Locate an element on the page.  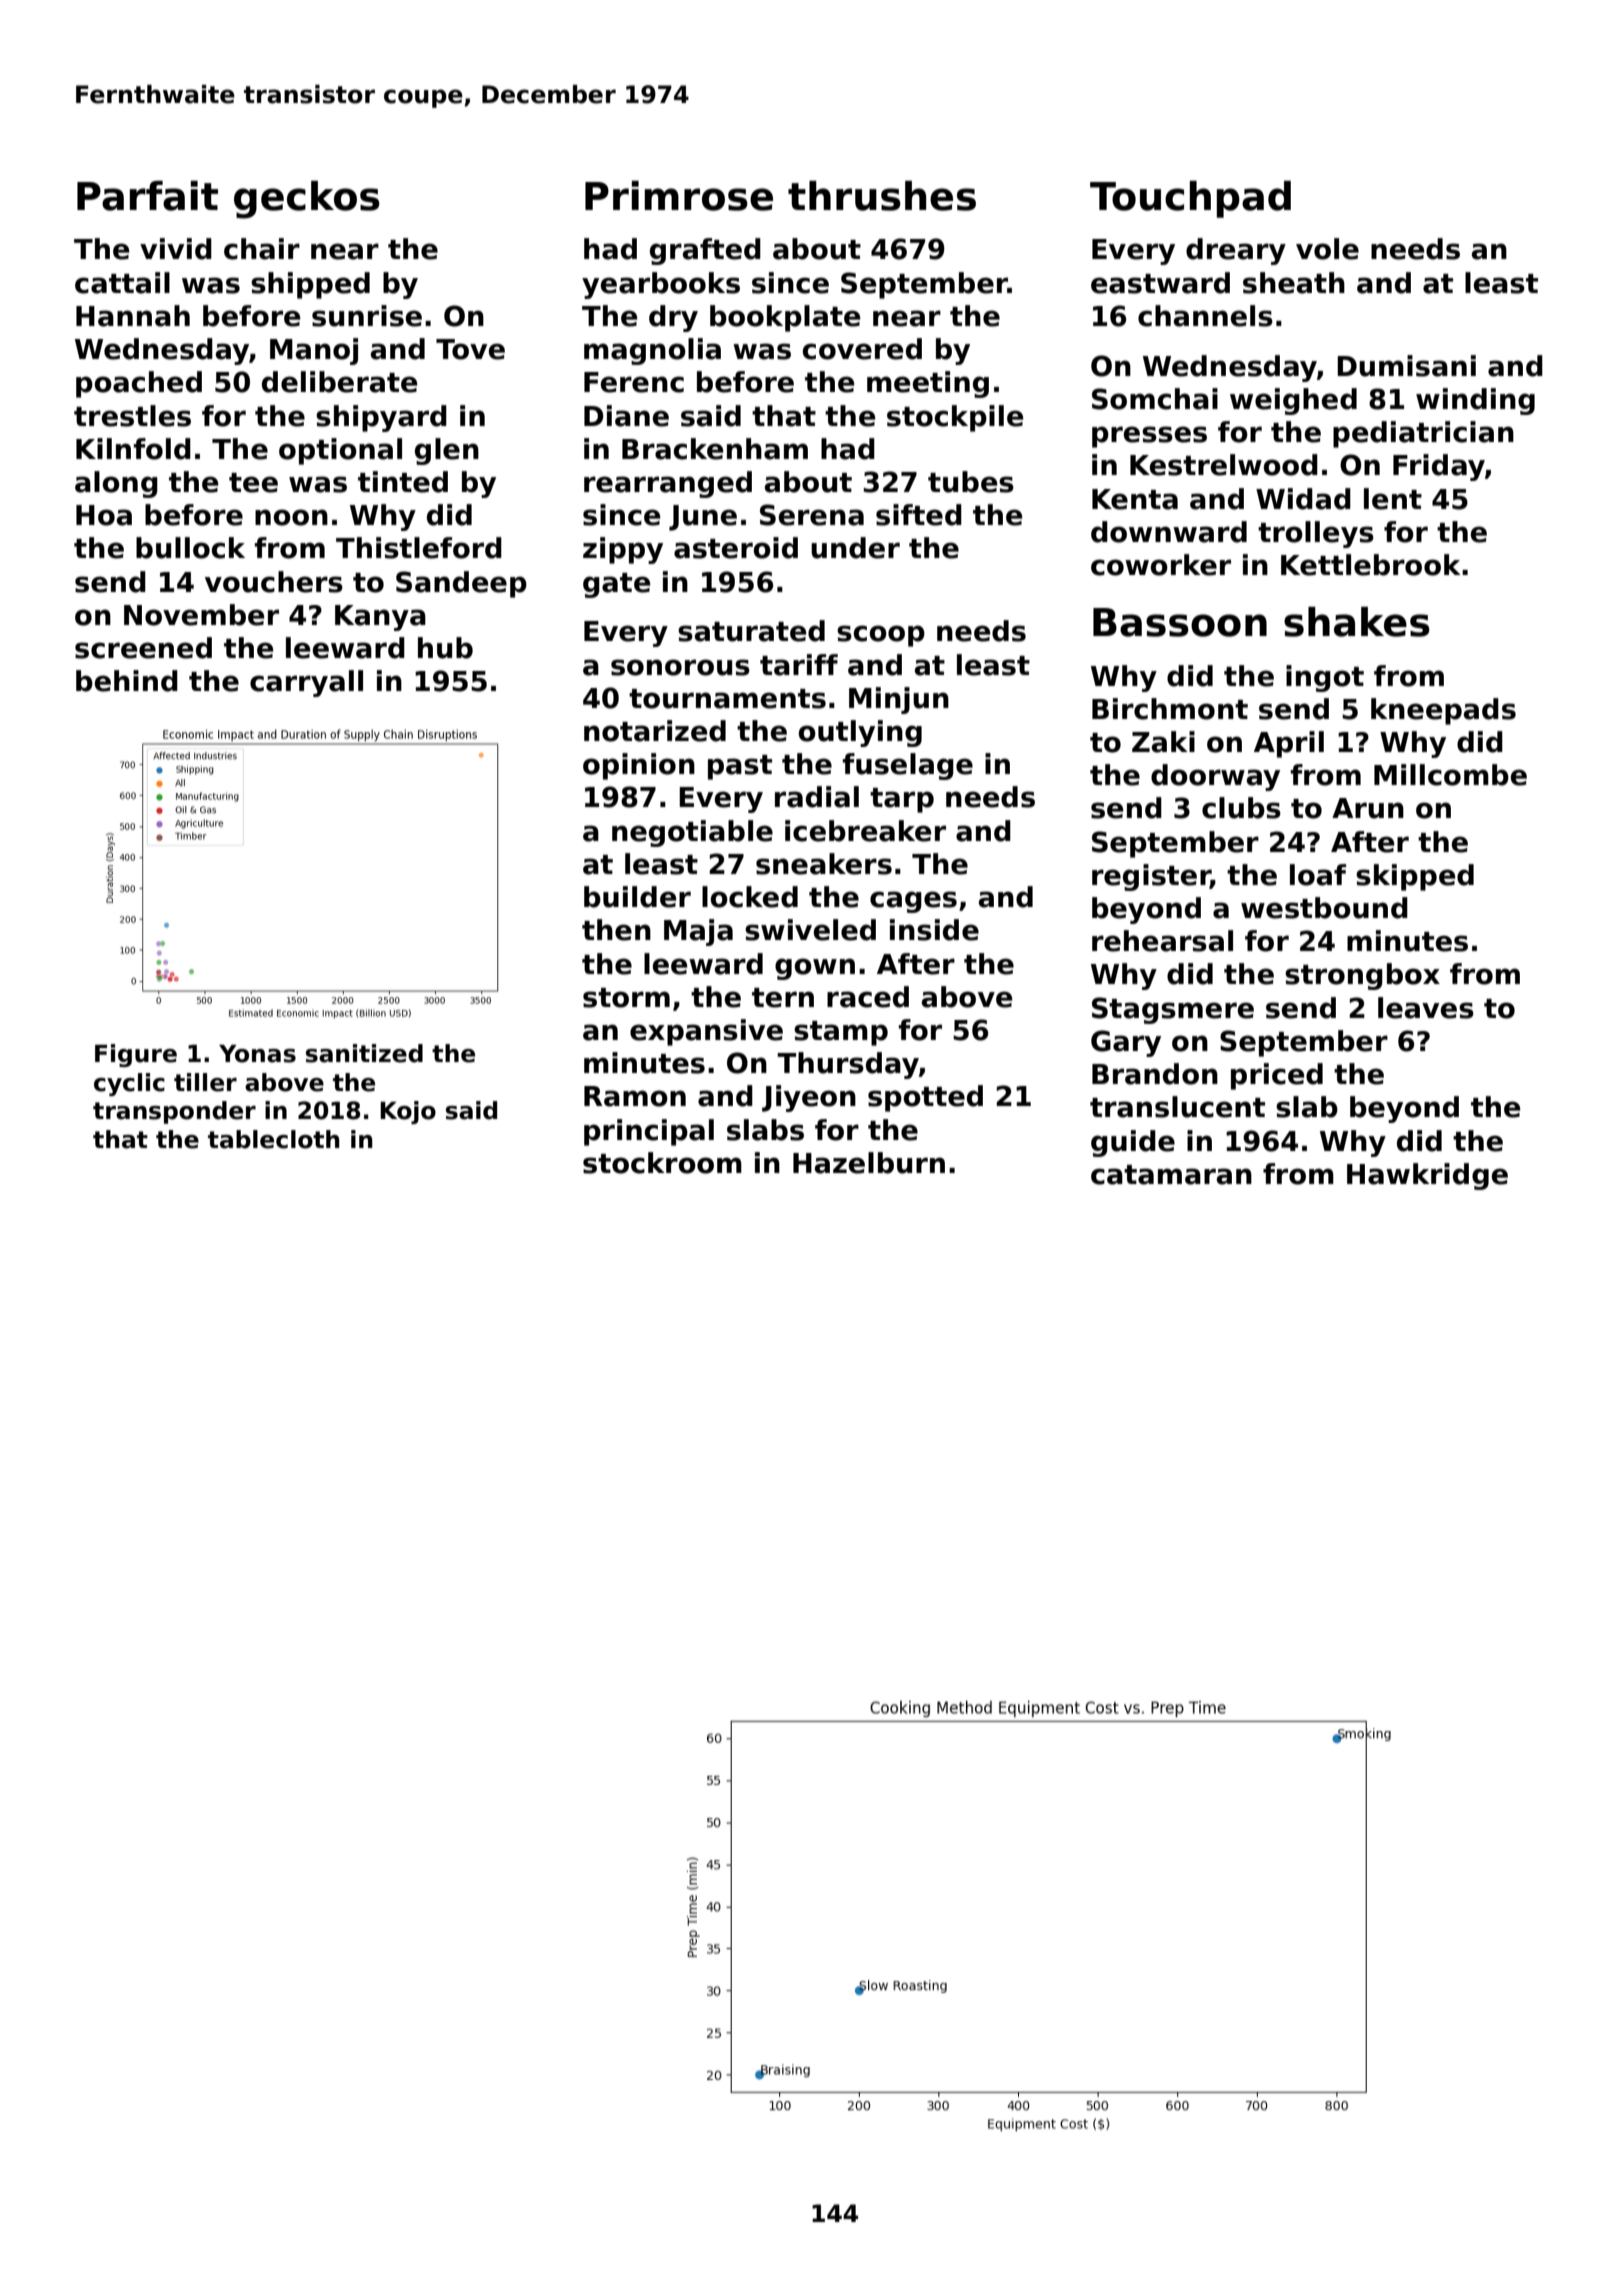
Primrose is located at coordinates (679, 196).
